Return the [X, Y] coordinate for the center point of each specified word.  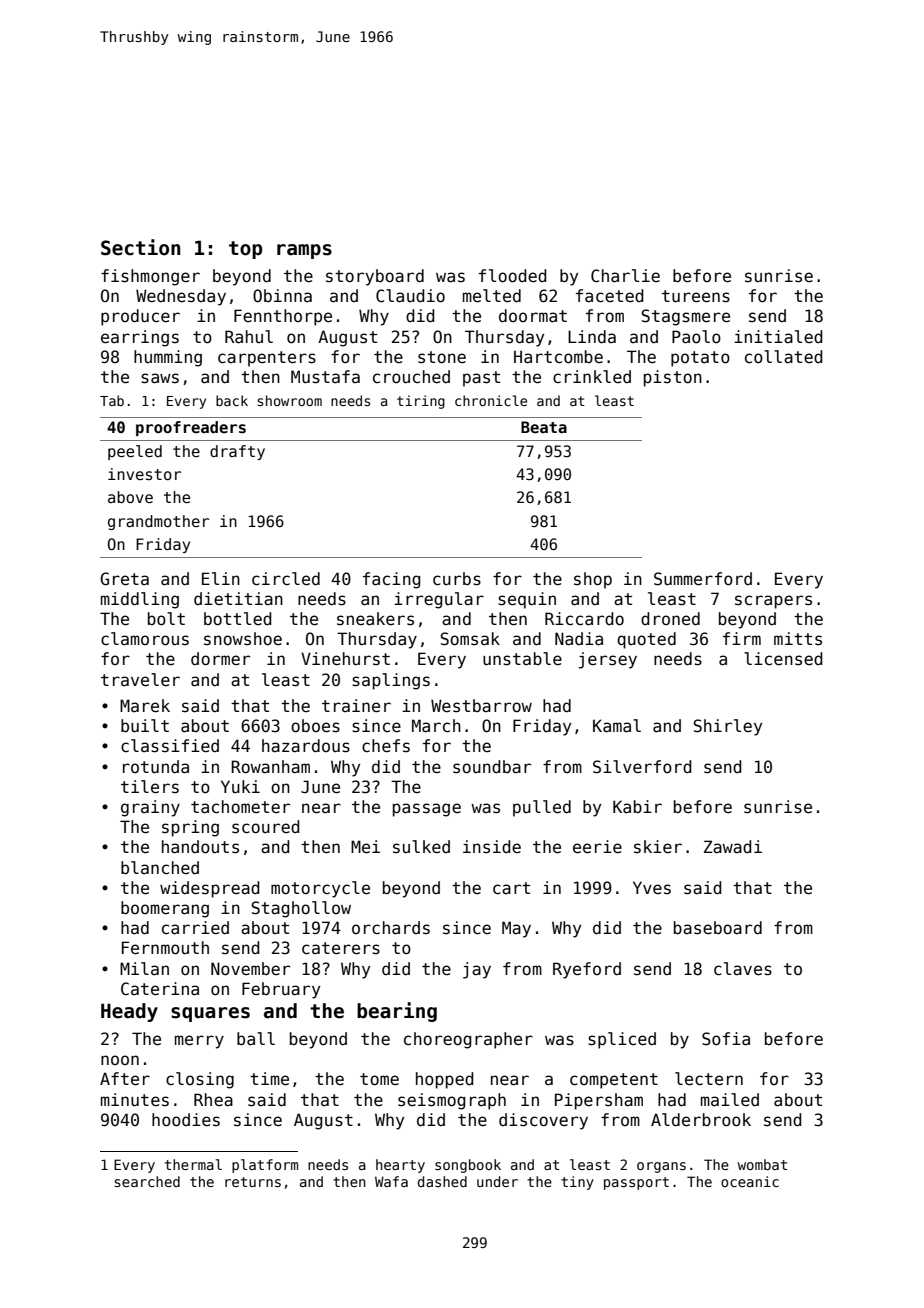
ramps [304, 251]
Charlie [625, 276]
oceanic [750, 1181]
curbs [457, 579]
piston [673, 378]
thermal [193, 1164]
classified [170, 746]
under [497, 1181]
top [245, 250]
